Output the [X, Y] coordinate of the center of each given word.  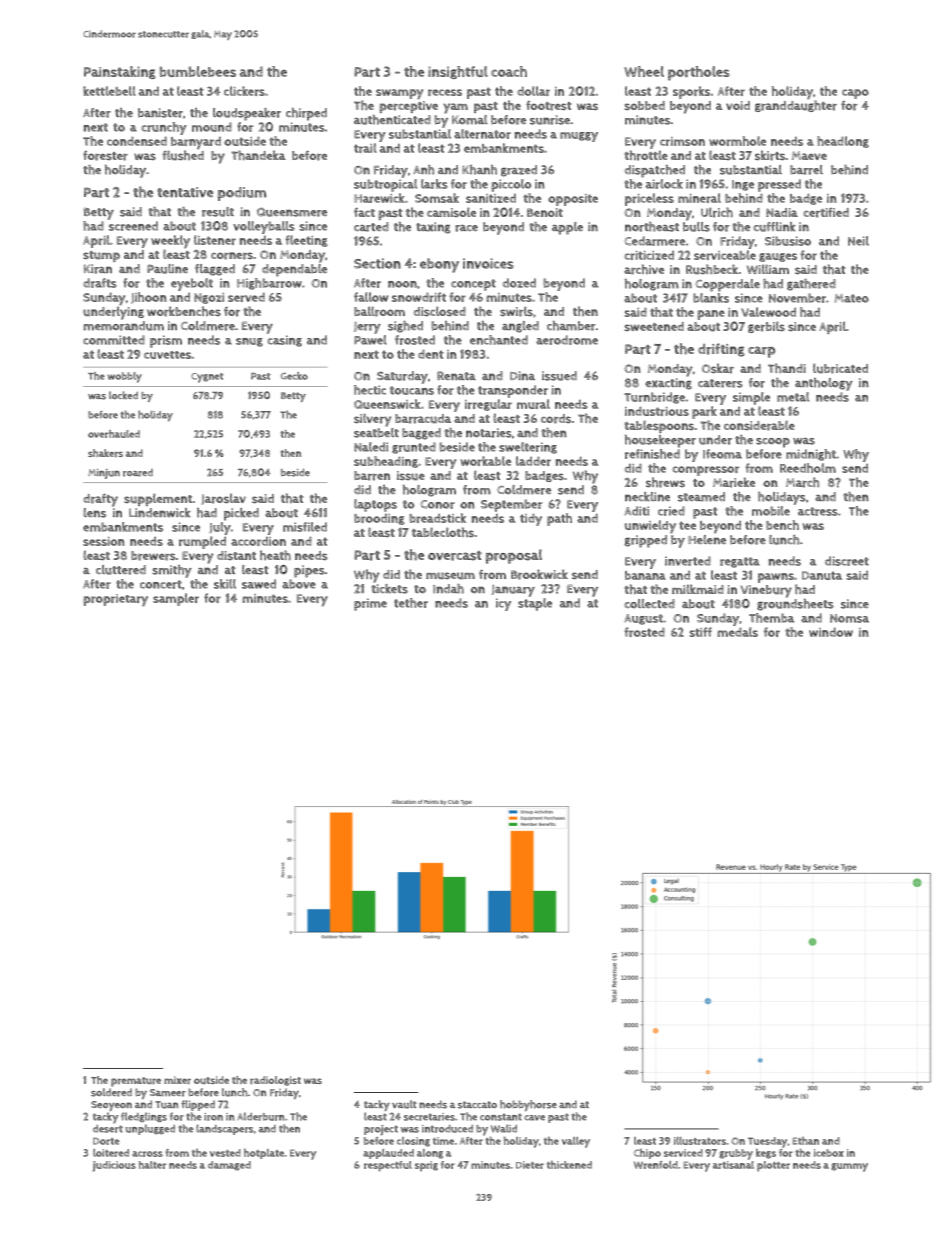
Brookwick [539, 574]
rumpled [202, 542]
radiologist [275, 1081]
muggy [579, 137]
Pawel [370, 340]
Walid [504, 1128]
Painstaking [120, 72]
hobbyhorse [528, 1105]
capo [855, 94]
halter [152, 1165]
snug [249, 342]
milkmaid [698, 589]
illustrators [700, 1141]
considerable [759, 425]
